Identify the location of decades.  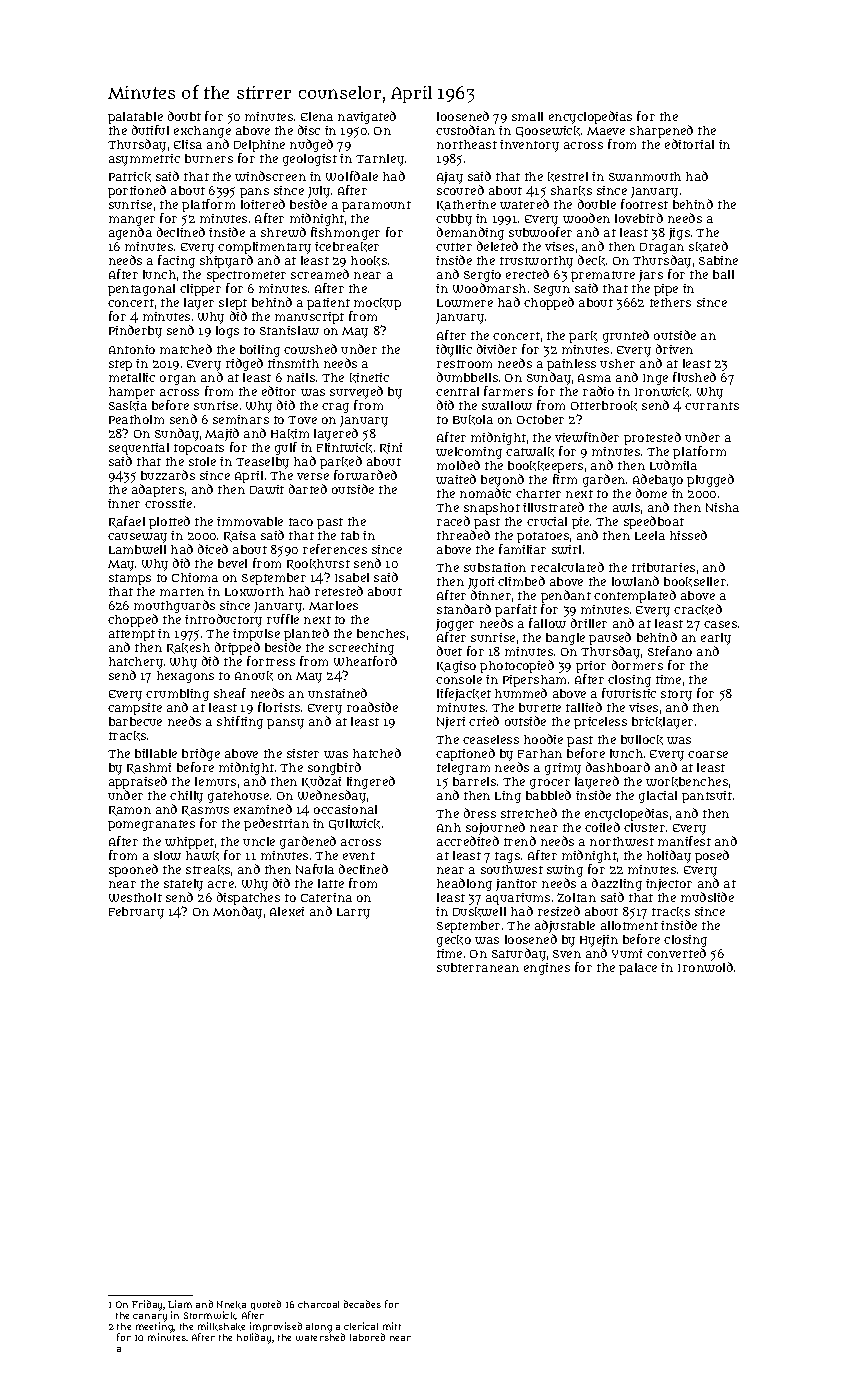
(362, 1304).
